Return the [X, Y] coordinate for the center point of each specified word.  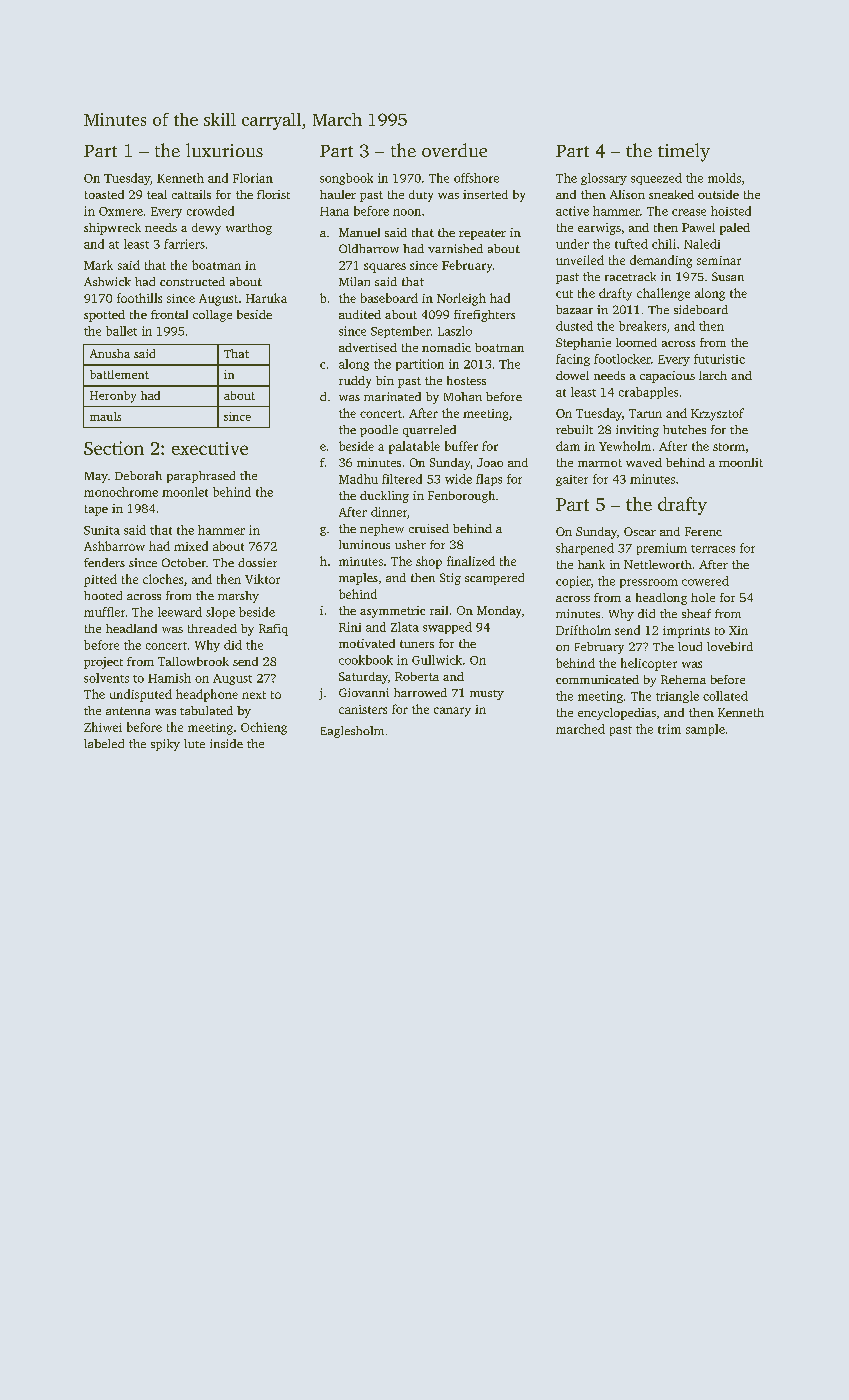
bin [385, 380]
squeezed [656, 179]
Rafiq [273, 630]
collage [212, 316]
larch [713, 375]
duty [421, 196]
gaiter [572, 480]
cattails [191, 194]
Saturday [363, 678]
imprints [686, 632]
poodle [379, 431]
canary [452, 712]
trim [669, 729]
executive [210, 448]
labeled [104, 743]
